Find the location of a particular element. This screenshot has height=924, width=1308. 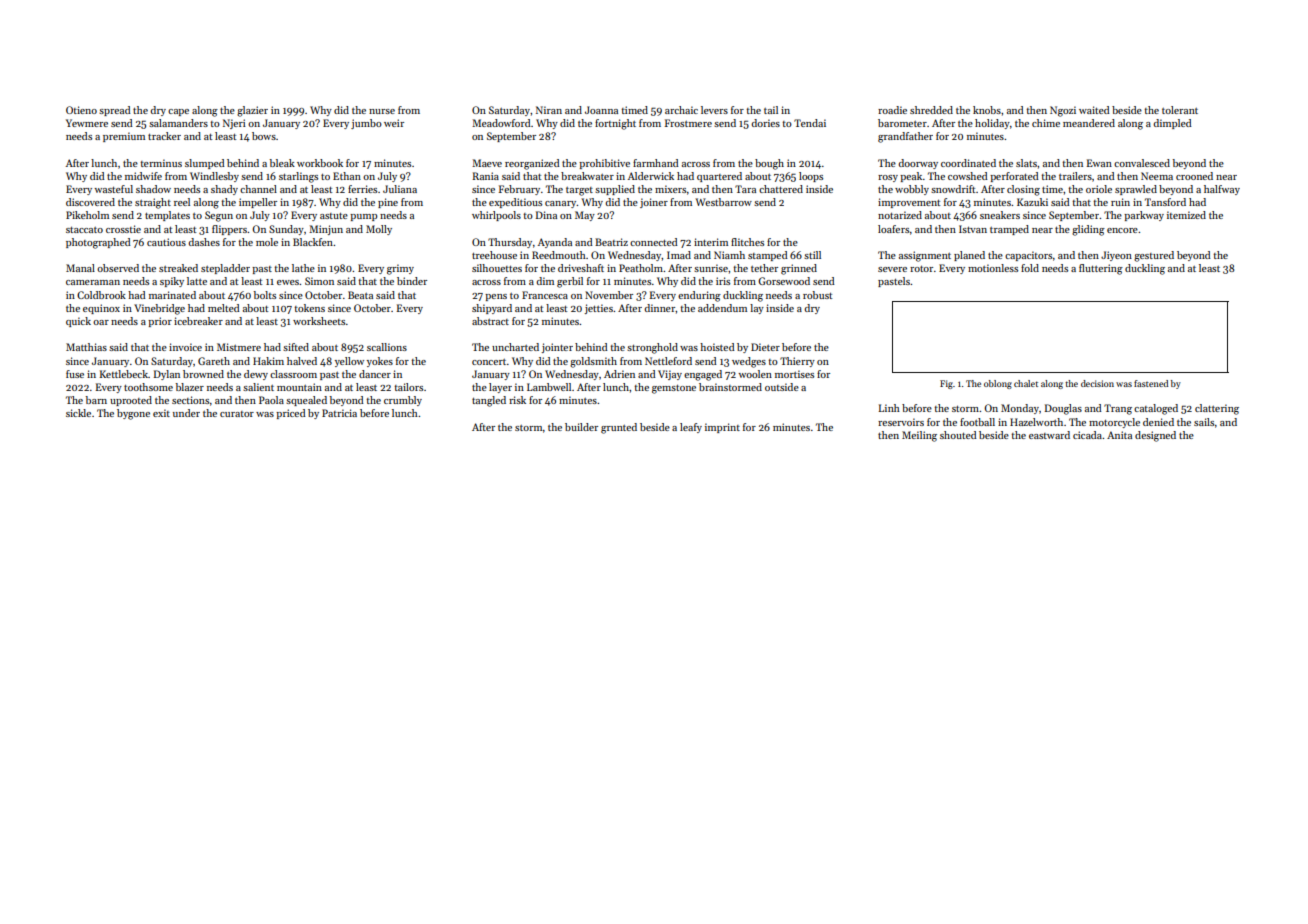

roadie is located at coordinates (892, 110).
